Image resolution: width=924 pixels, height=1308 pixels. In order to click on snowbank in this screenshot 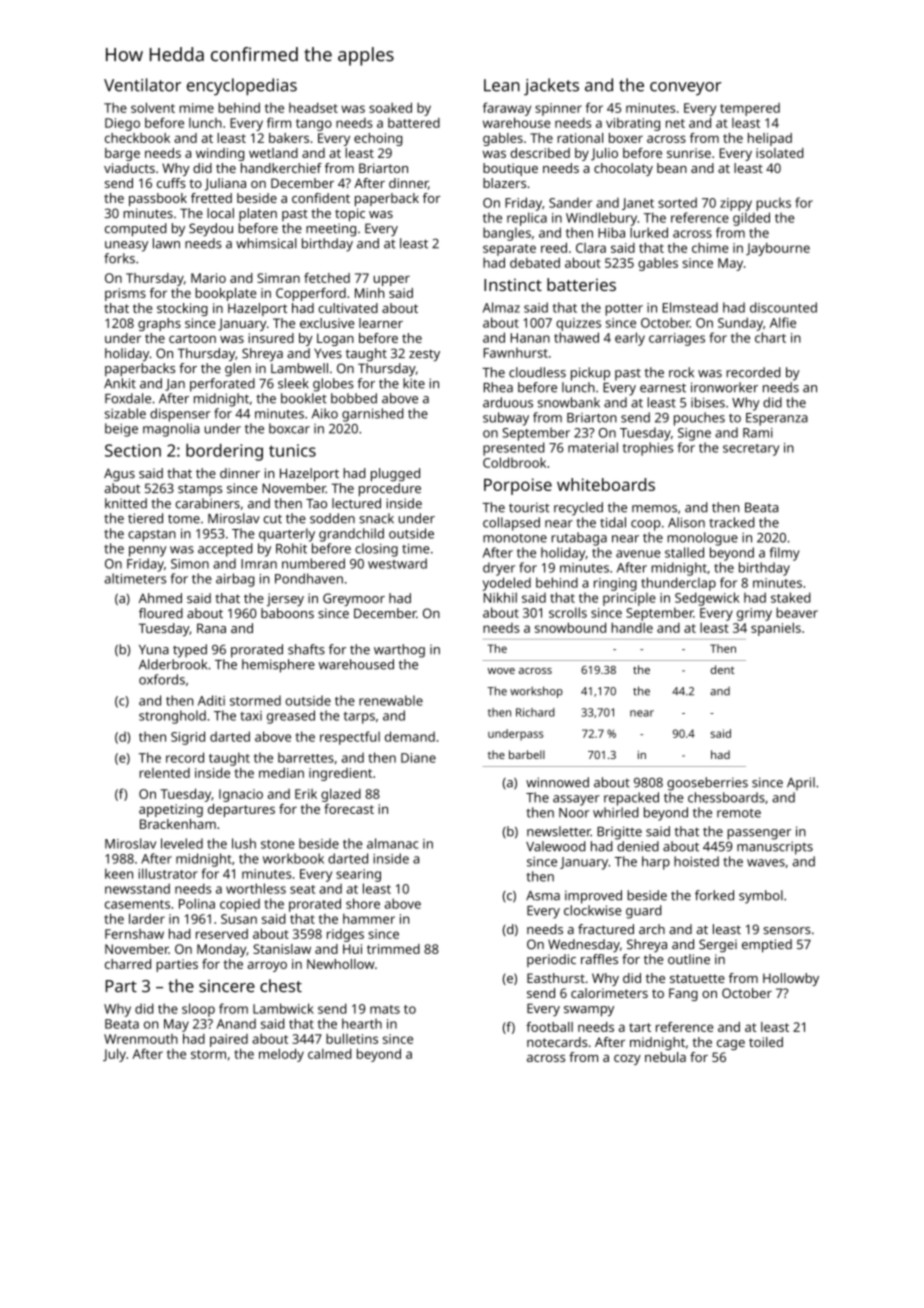, I will do `click(569, 402)`.
